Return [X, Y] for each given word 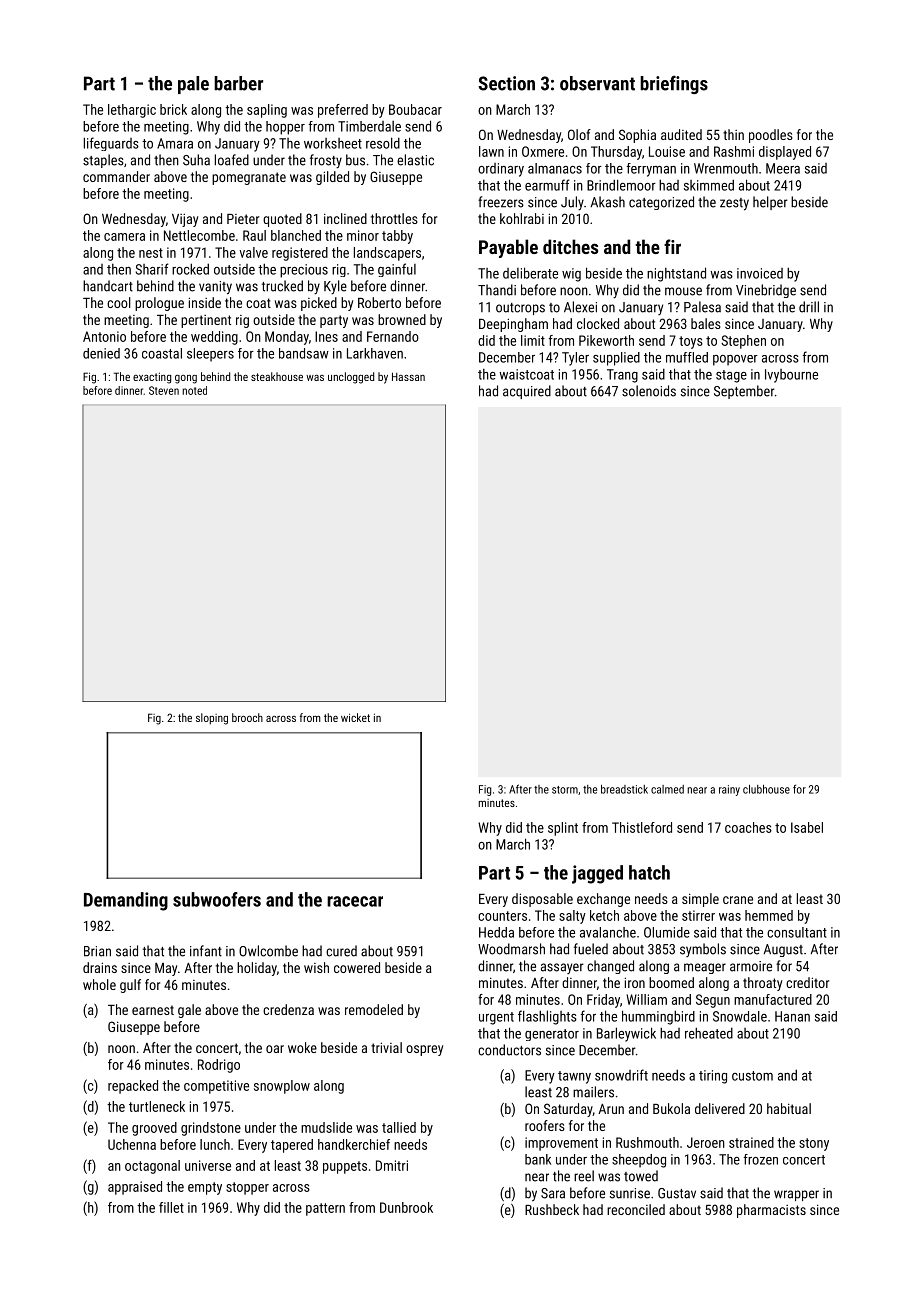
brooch [247, 717]
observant [597, 83]
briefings [674, 84]
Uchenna [132, 1144]
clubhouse [766, 789]
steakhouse [277, 376]
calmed [667, 789]
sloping [212, 719]
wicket [355, 717]
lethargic [132, 111]
